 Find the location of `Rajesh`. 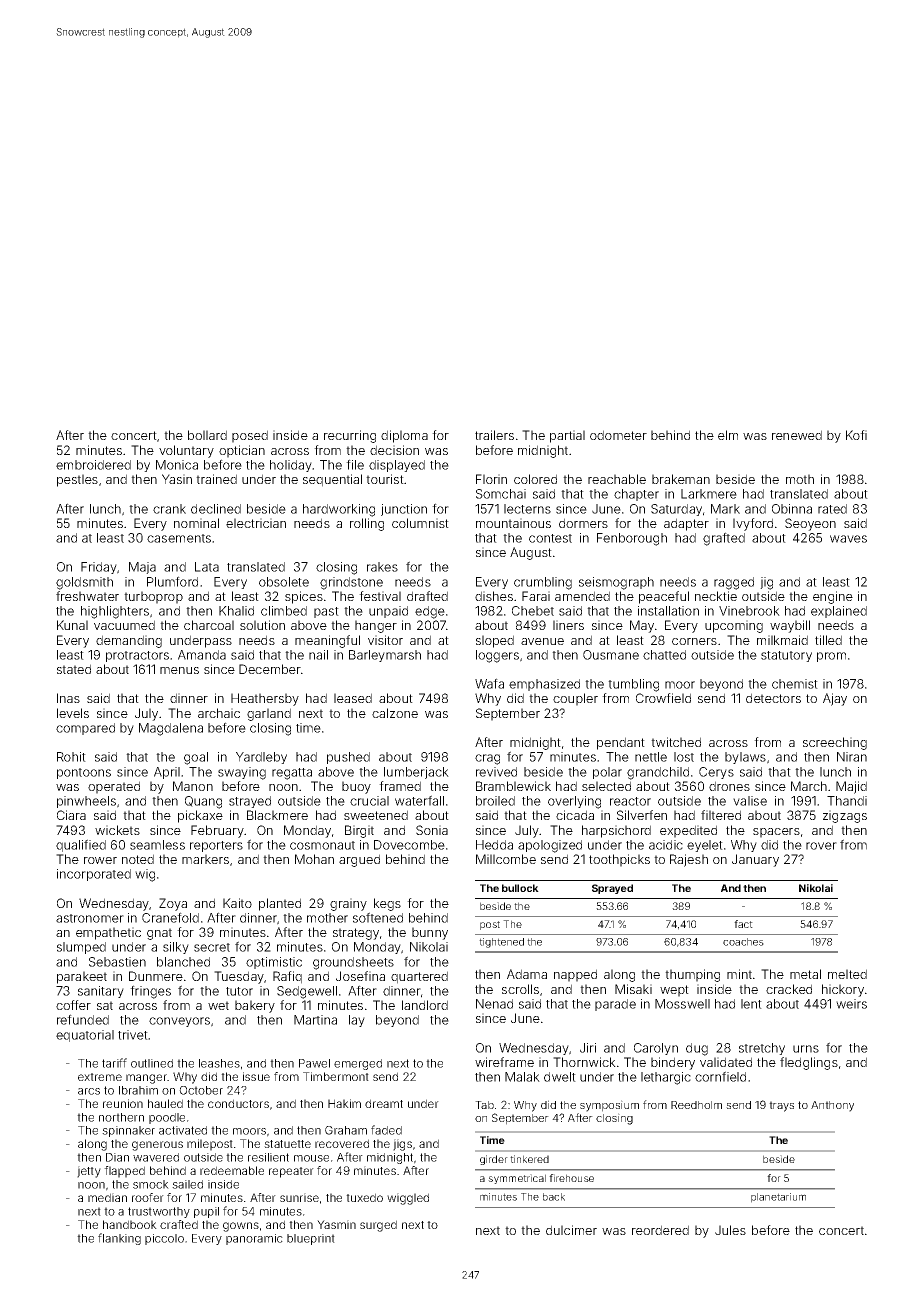

Rajesh is located at coordinates (689, 860).
